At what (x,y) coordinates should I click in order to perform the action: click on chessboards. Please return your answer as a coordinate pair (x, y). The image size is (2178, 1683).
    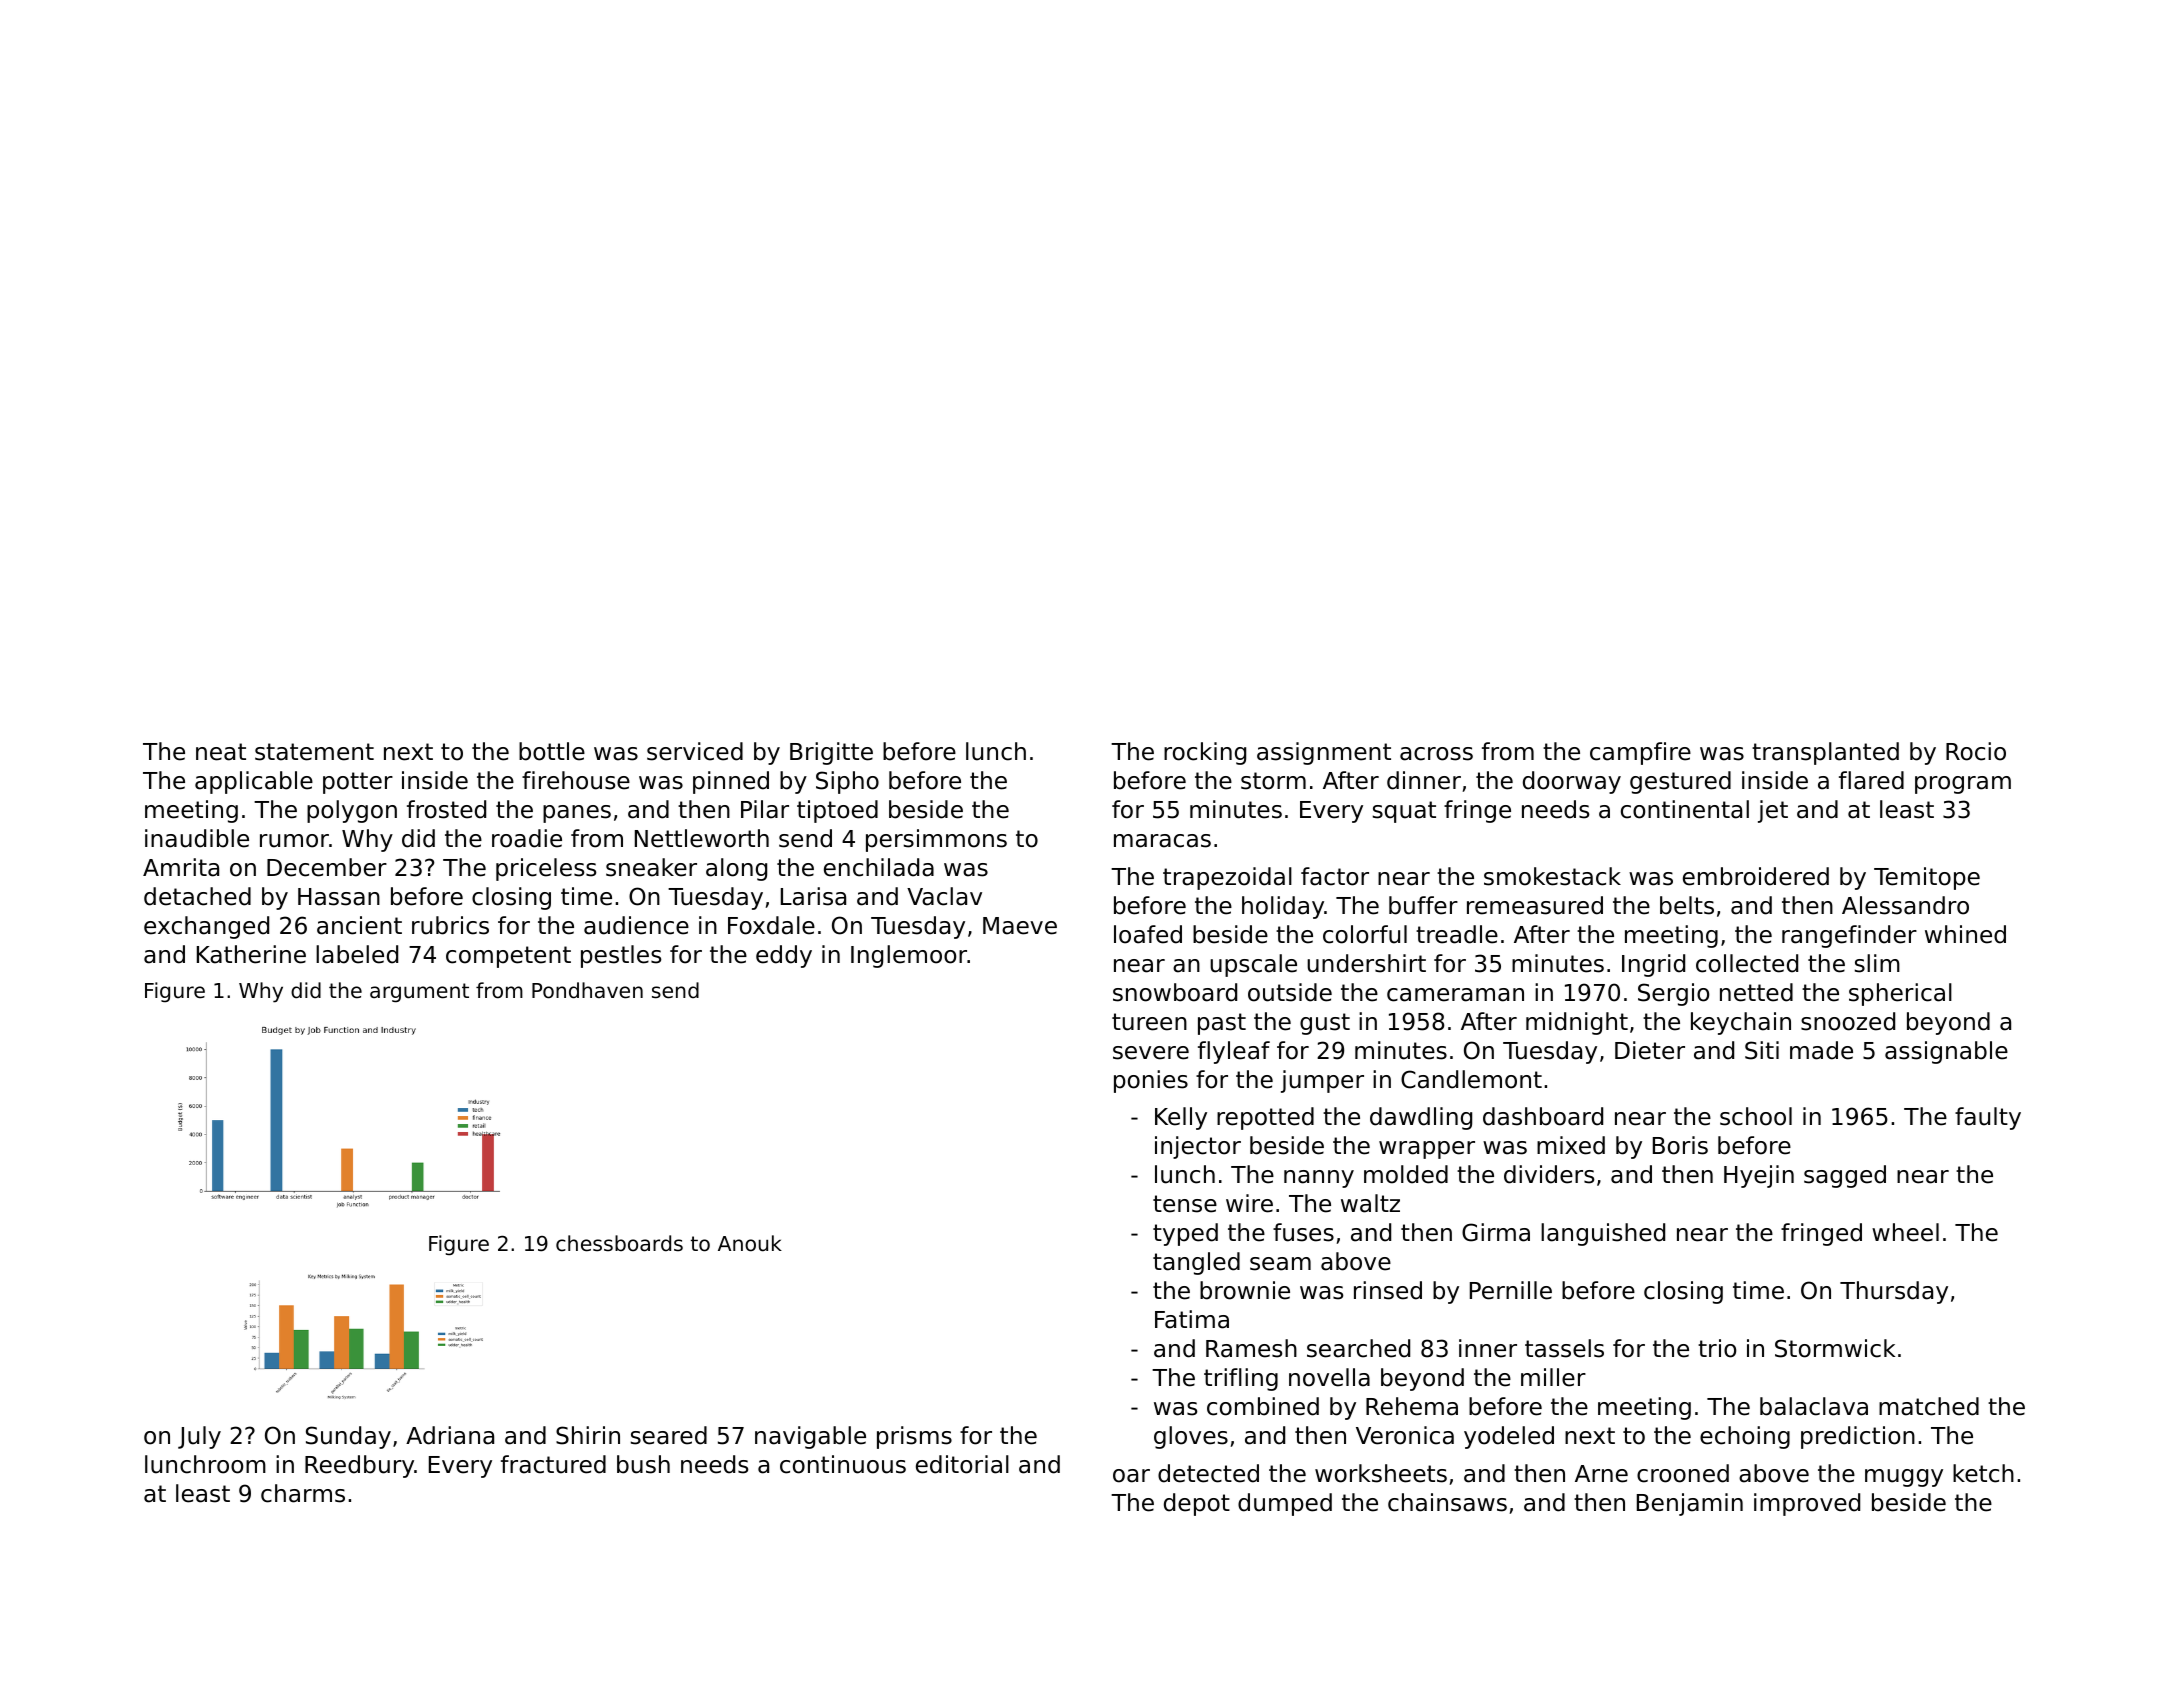
    Looking at the image, I should click on (619, 1243).
